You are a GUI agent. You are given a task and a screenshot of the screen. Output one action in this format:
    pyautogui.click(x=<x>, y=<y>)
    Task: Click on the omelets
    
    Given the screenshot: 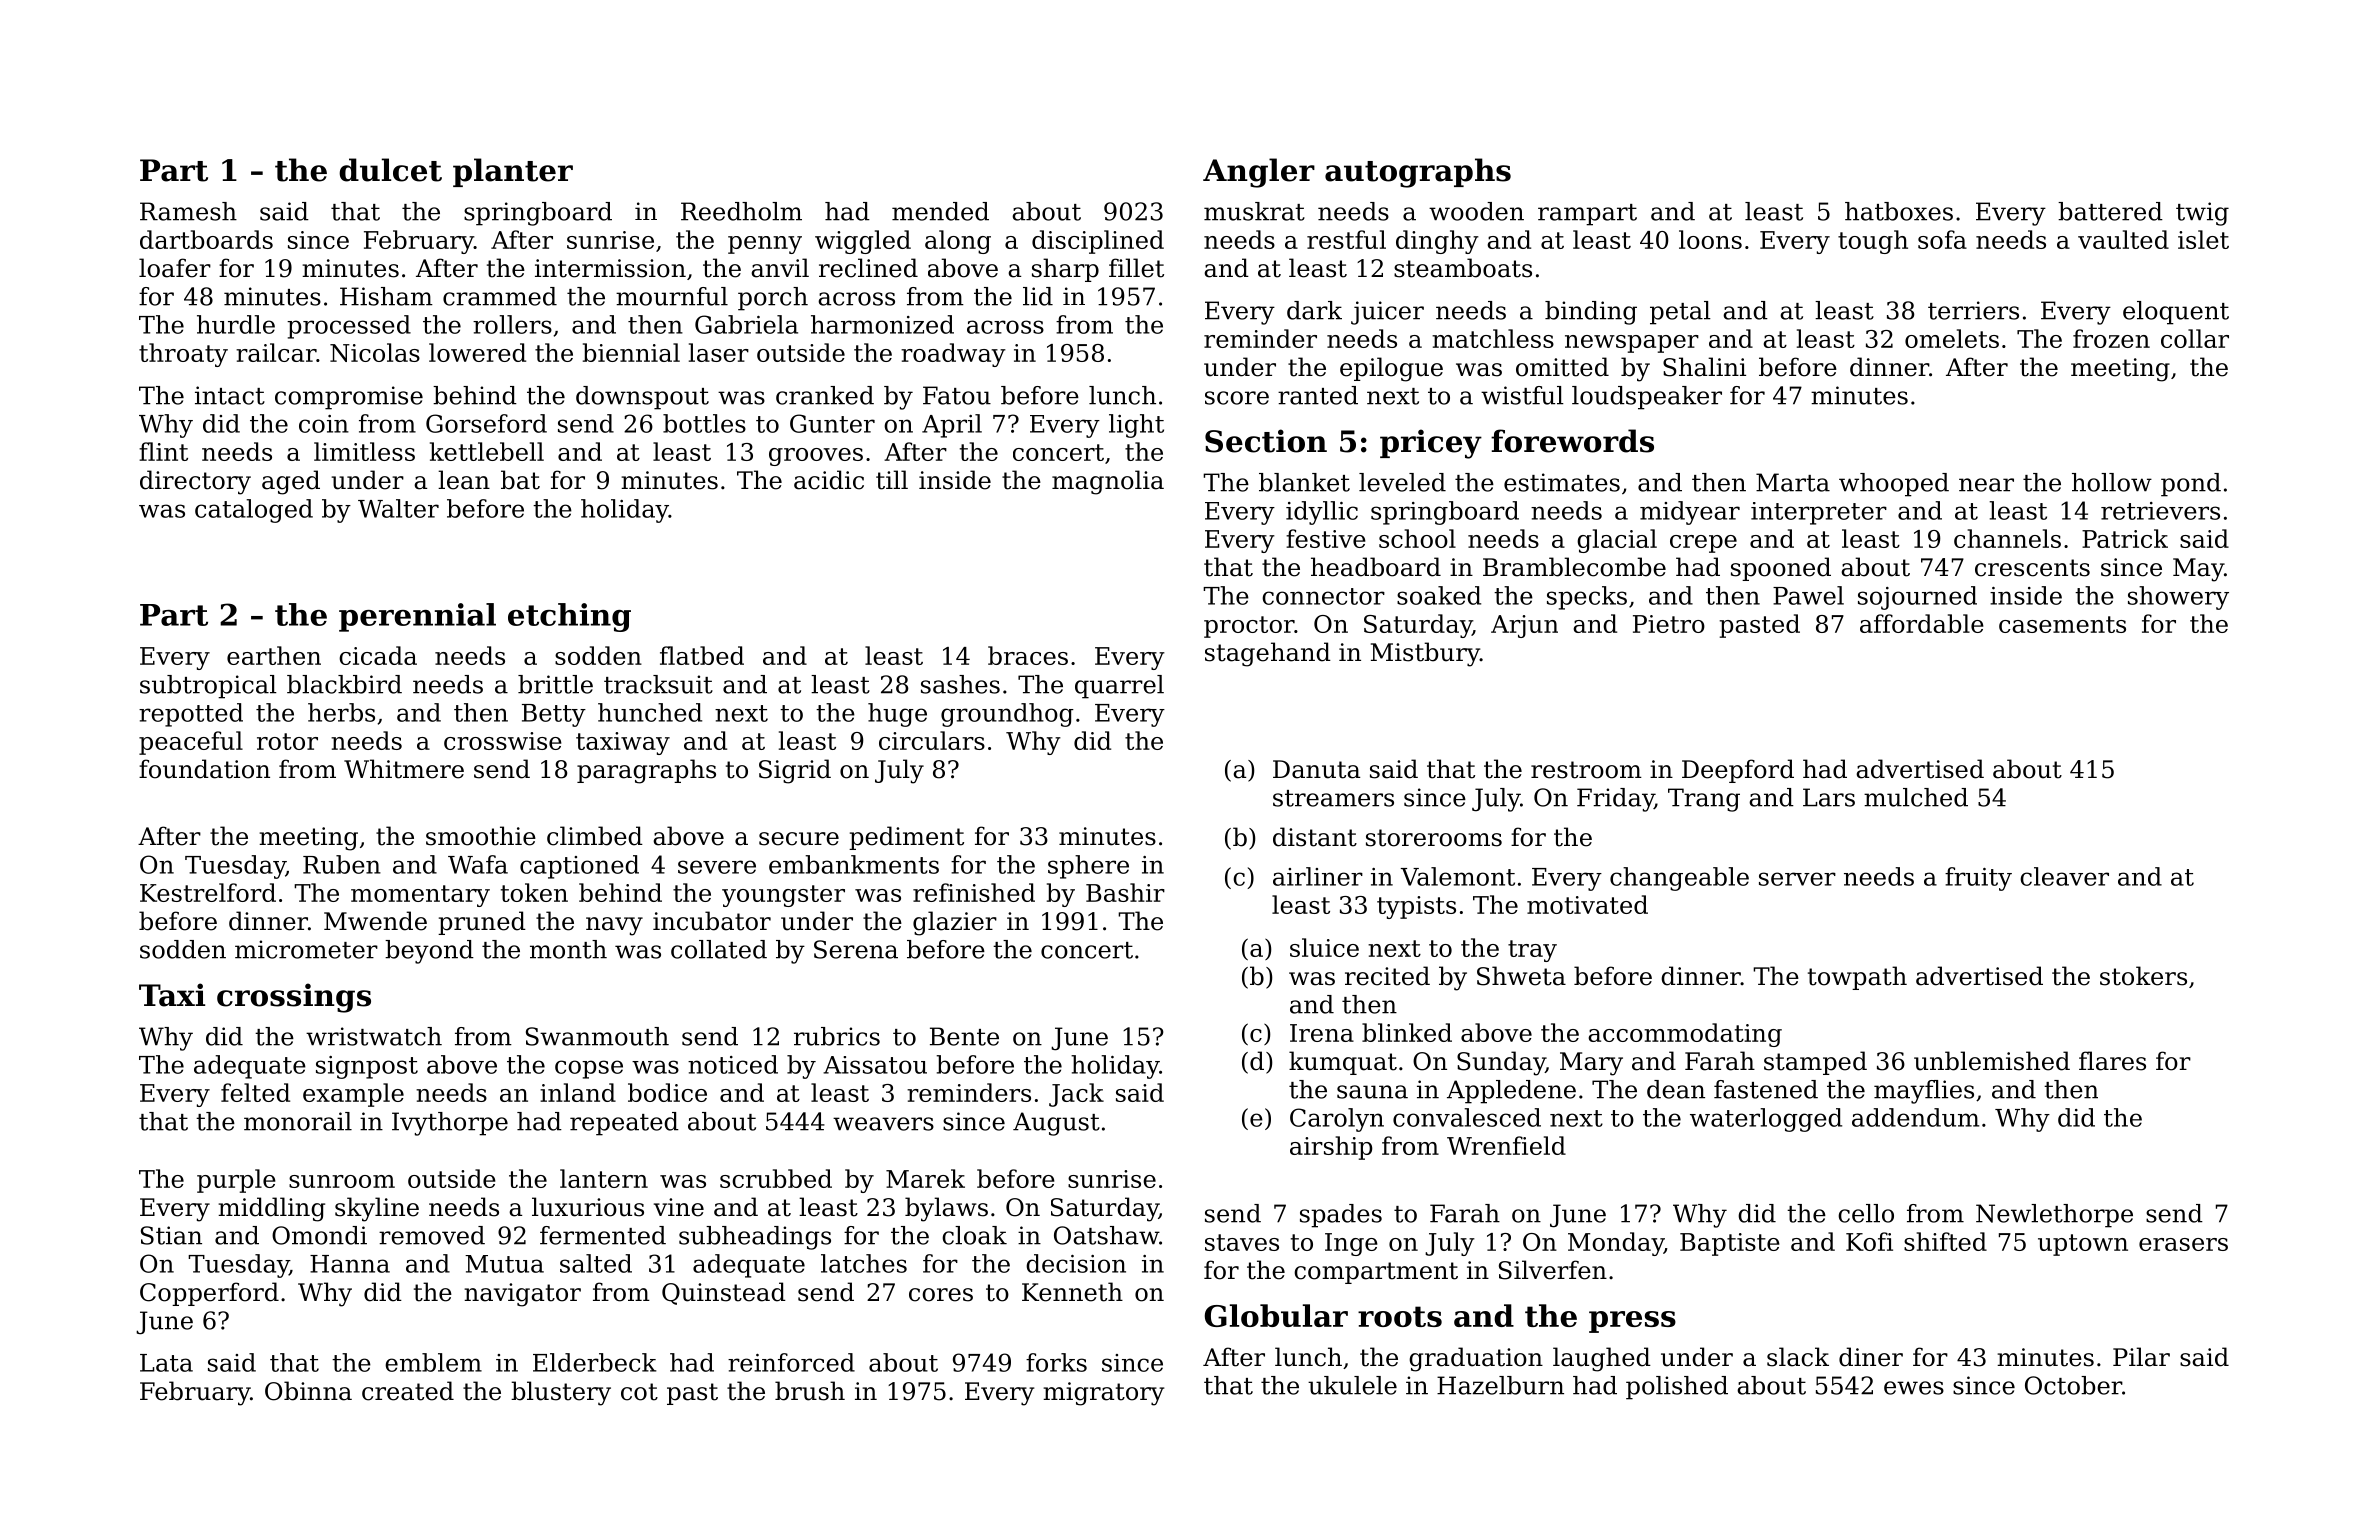 What is the action you would take?
    pyautogui.click(x=1952, y=338)
